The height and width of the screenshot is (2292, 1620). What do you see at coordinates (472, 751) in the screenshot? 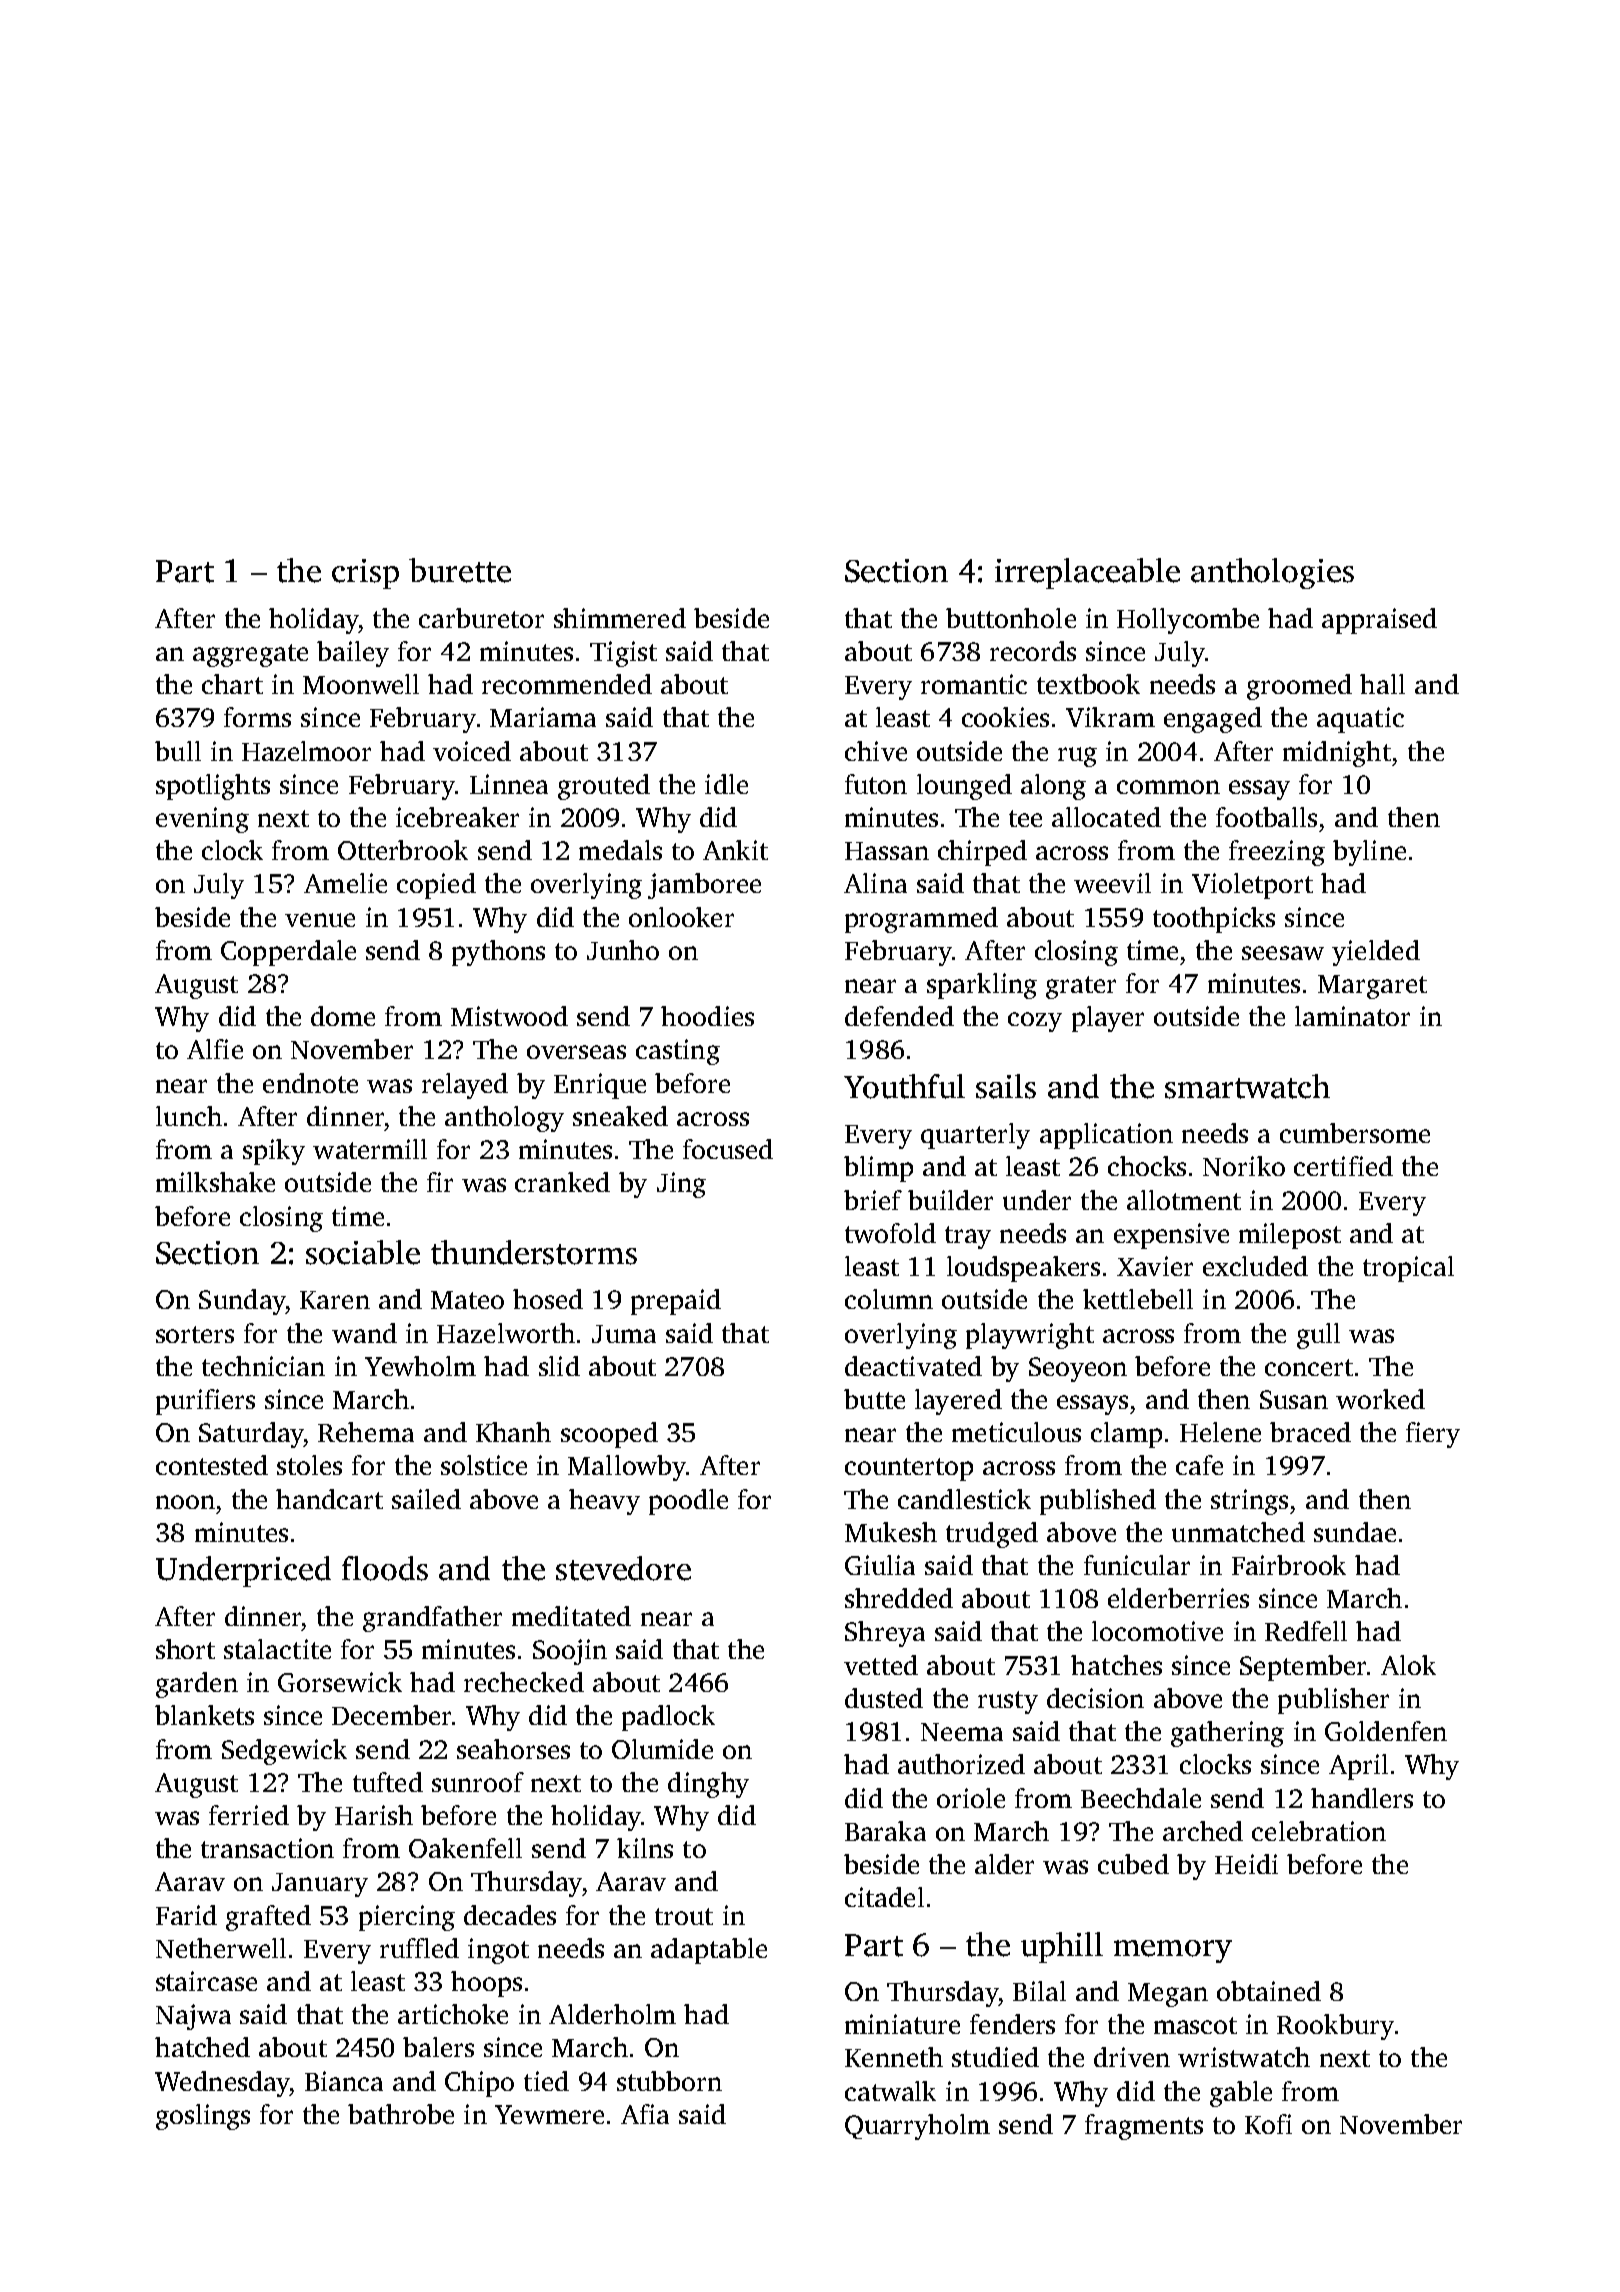
I see `voiced` at bounding box center [472, 751].
